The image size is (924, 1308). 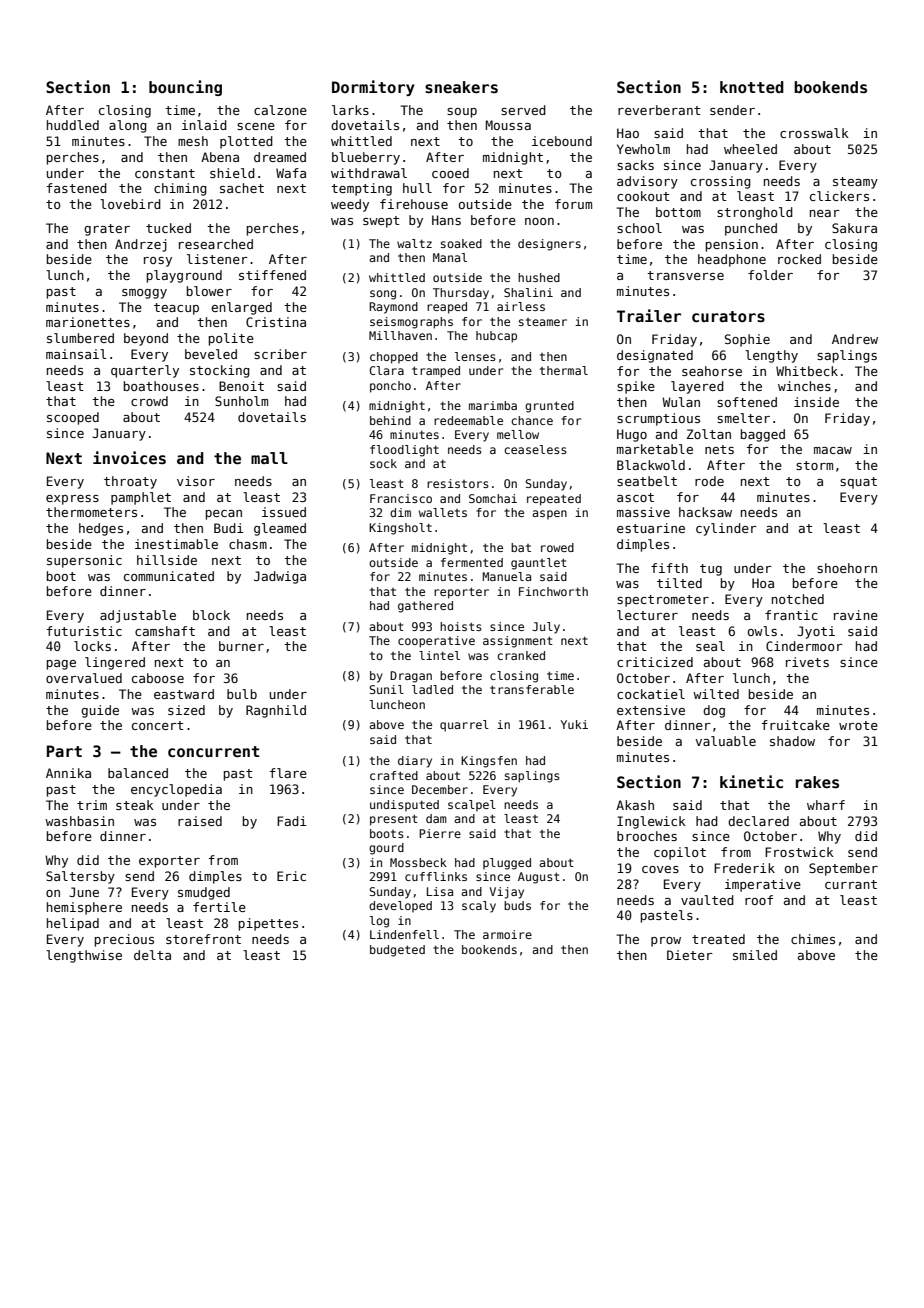 What do you see at coordinates (185, 88) in the image?
I see `bouncing` at bounding box center [185, 88].
